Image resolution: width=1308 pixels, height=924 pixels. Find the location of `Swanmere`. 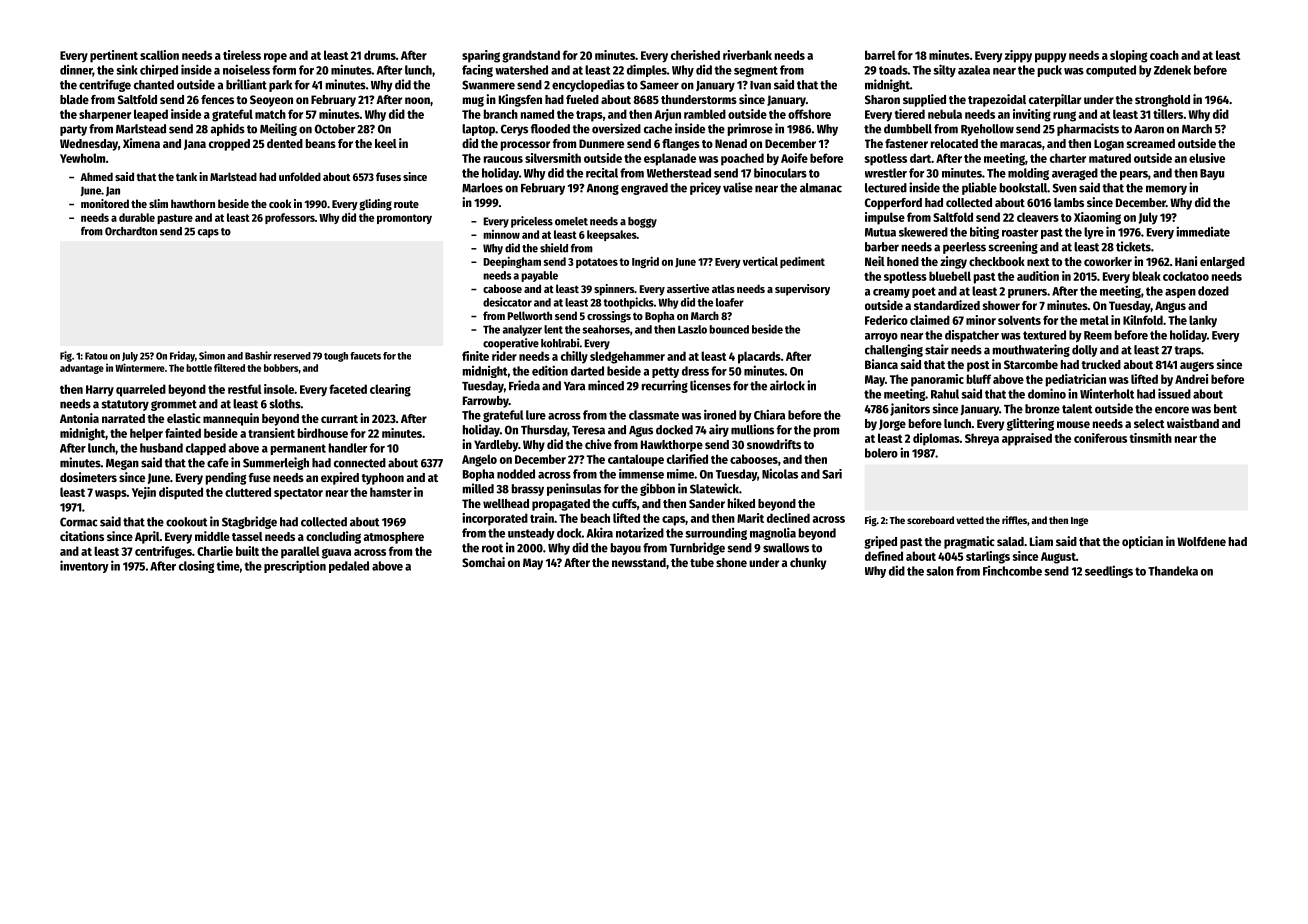

Swanmere is located at coordinates (488, 85).
